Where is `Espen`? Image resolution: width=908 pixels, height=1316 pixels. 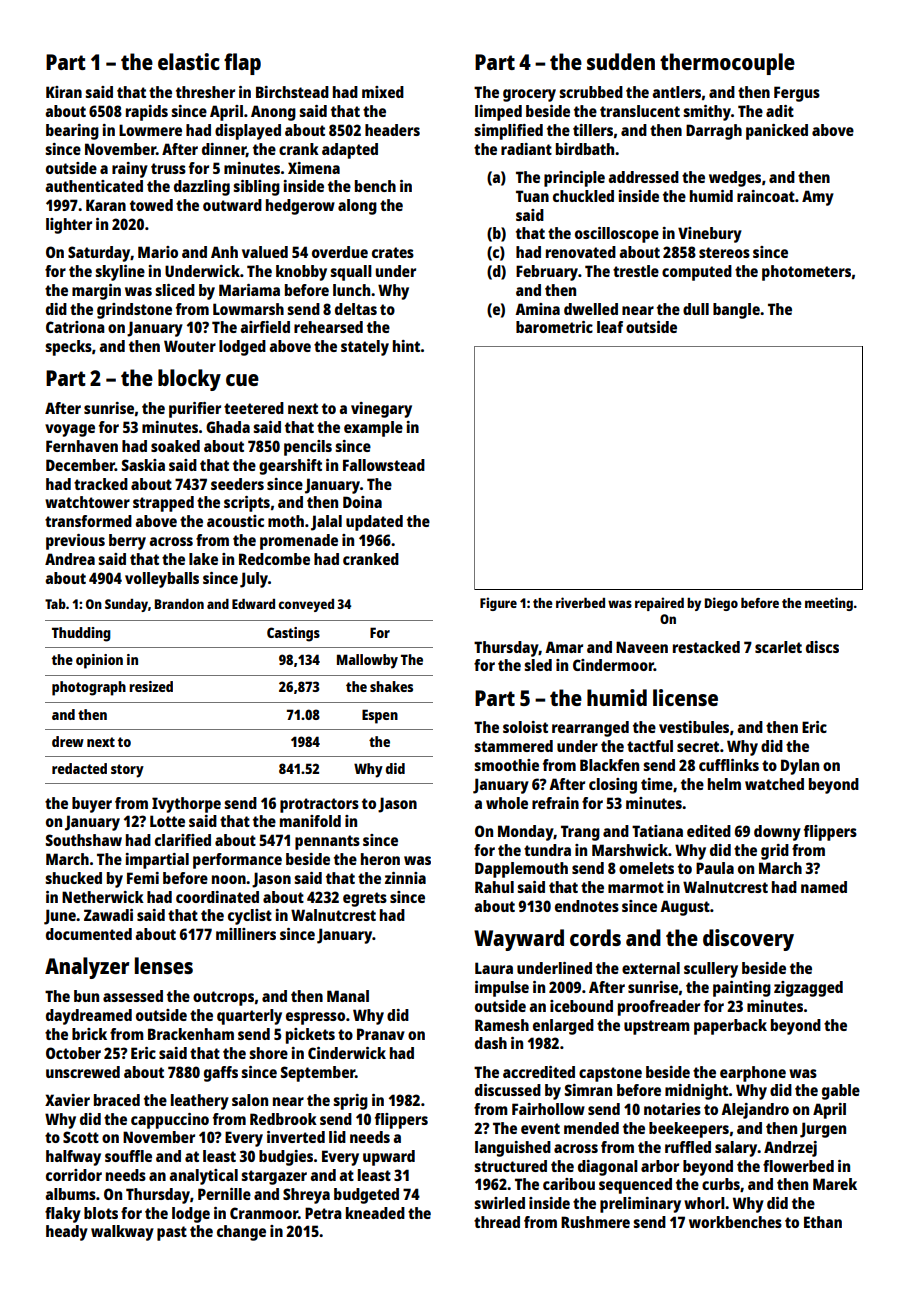
Espen is located at coordinates (380, 716).
